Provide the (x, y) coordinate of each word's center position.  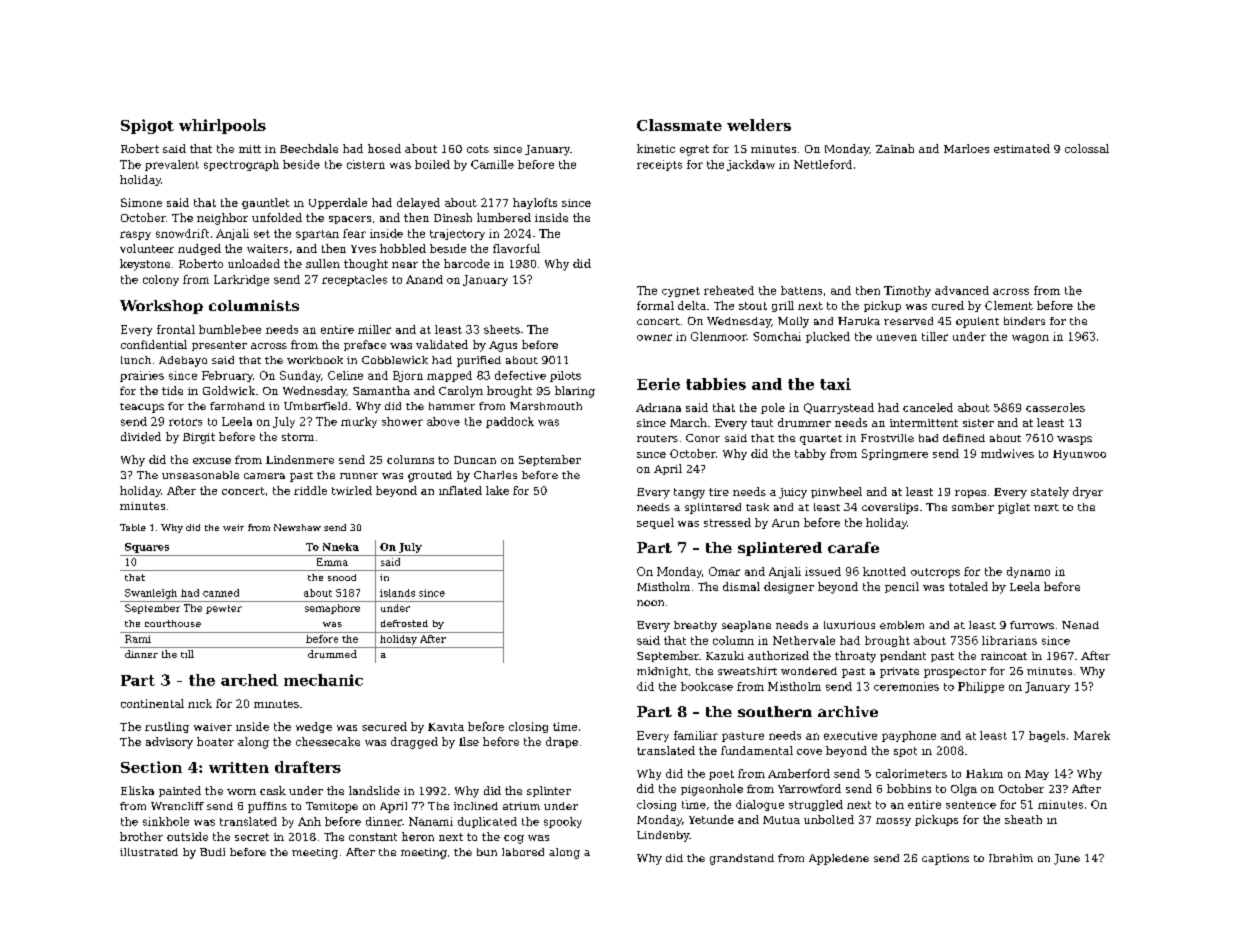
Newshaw (297, 527)
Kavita (446, 727)
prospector (955, 673)
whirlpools (222, 126)
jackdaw (751, 165)
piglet (1014, 508)
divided (141, 436)
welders (759, 125)
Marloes (966, 148)
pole (773, 408)
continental (152, 703)
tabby (810, 454)
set (262, 234)
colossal (1087, 148)
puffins (267, 807)
